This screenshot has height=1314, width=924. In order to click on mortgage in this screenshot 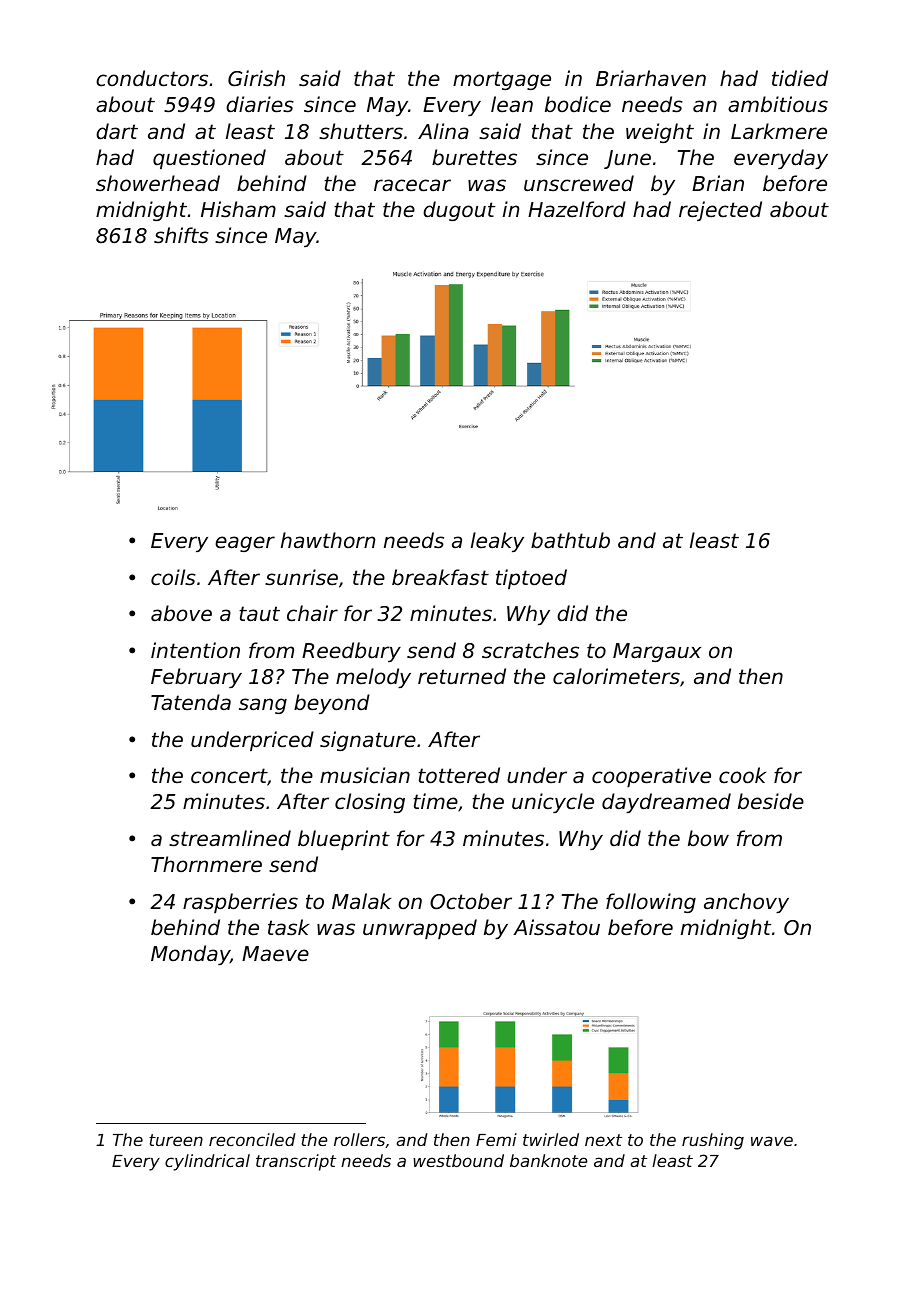, I will do `click(502, 80)`.
